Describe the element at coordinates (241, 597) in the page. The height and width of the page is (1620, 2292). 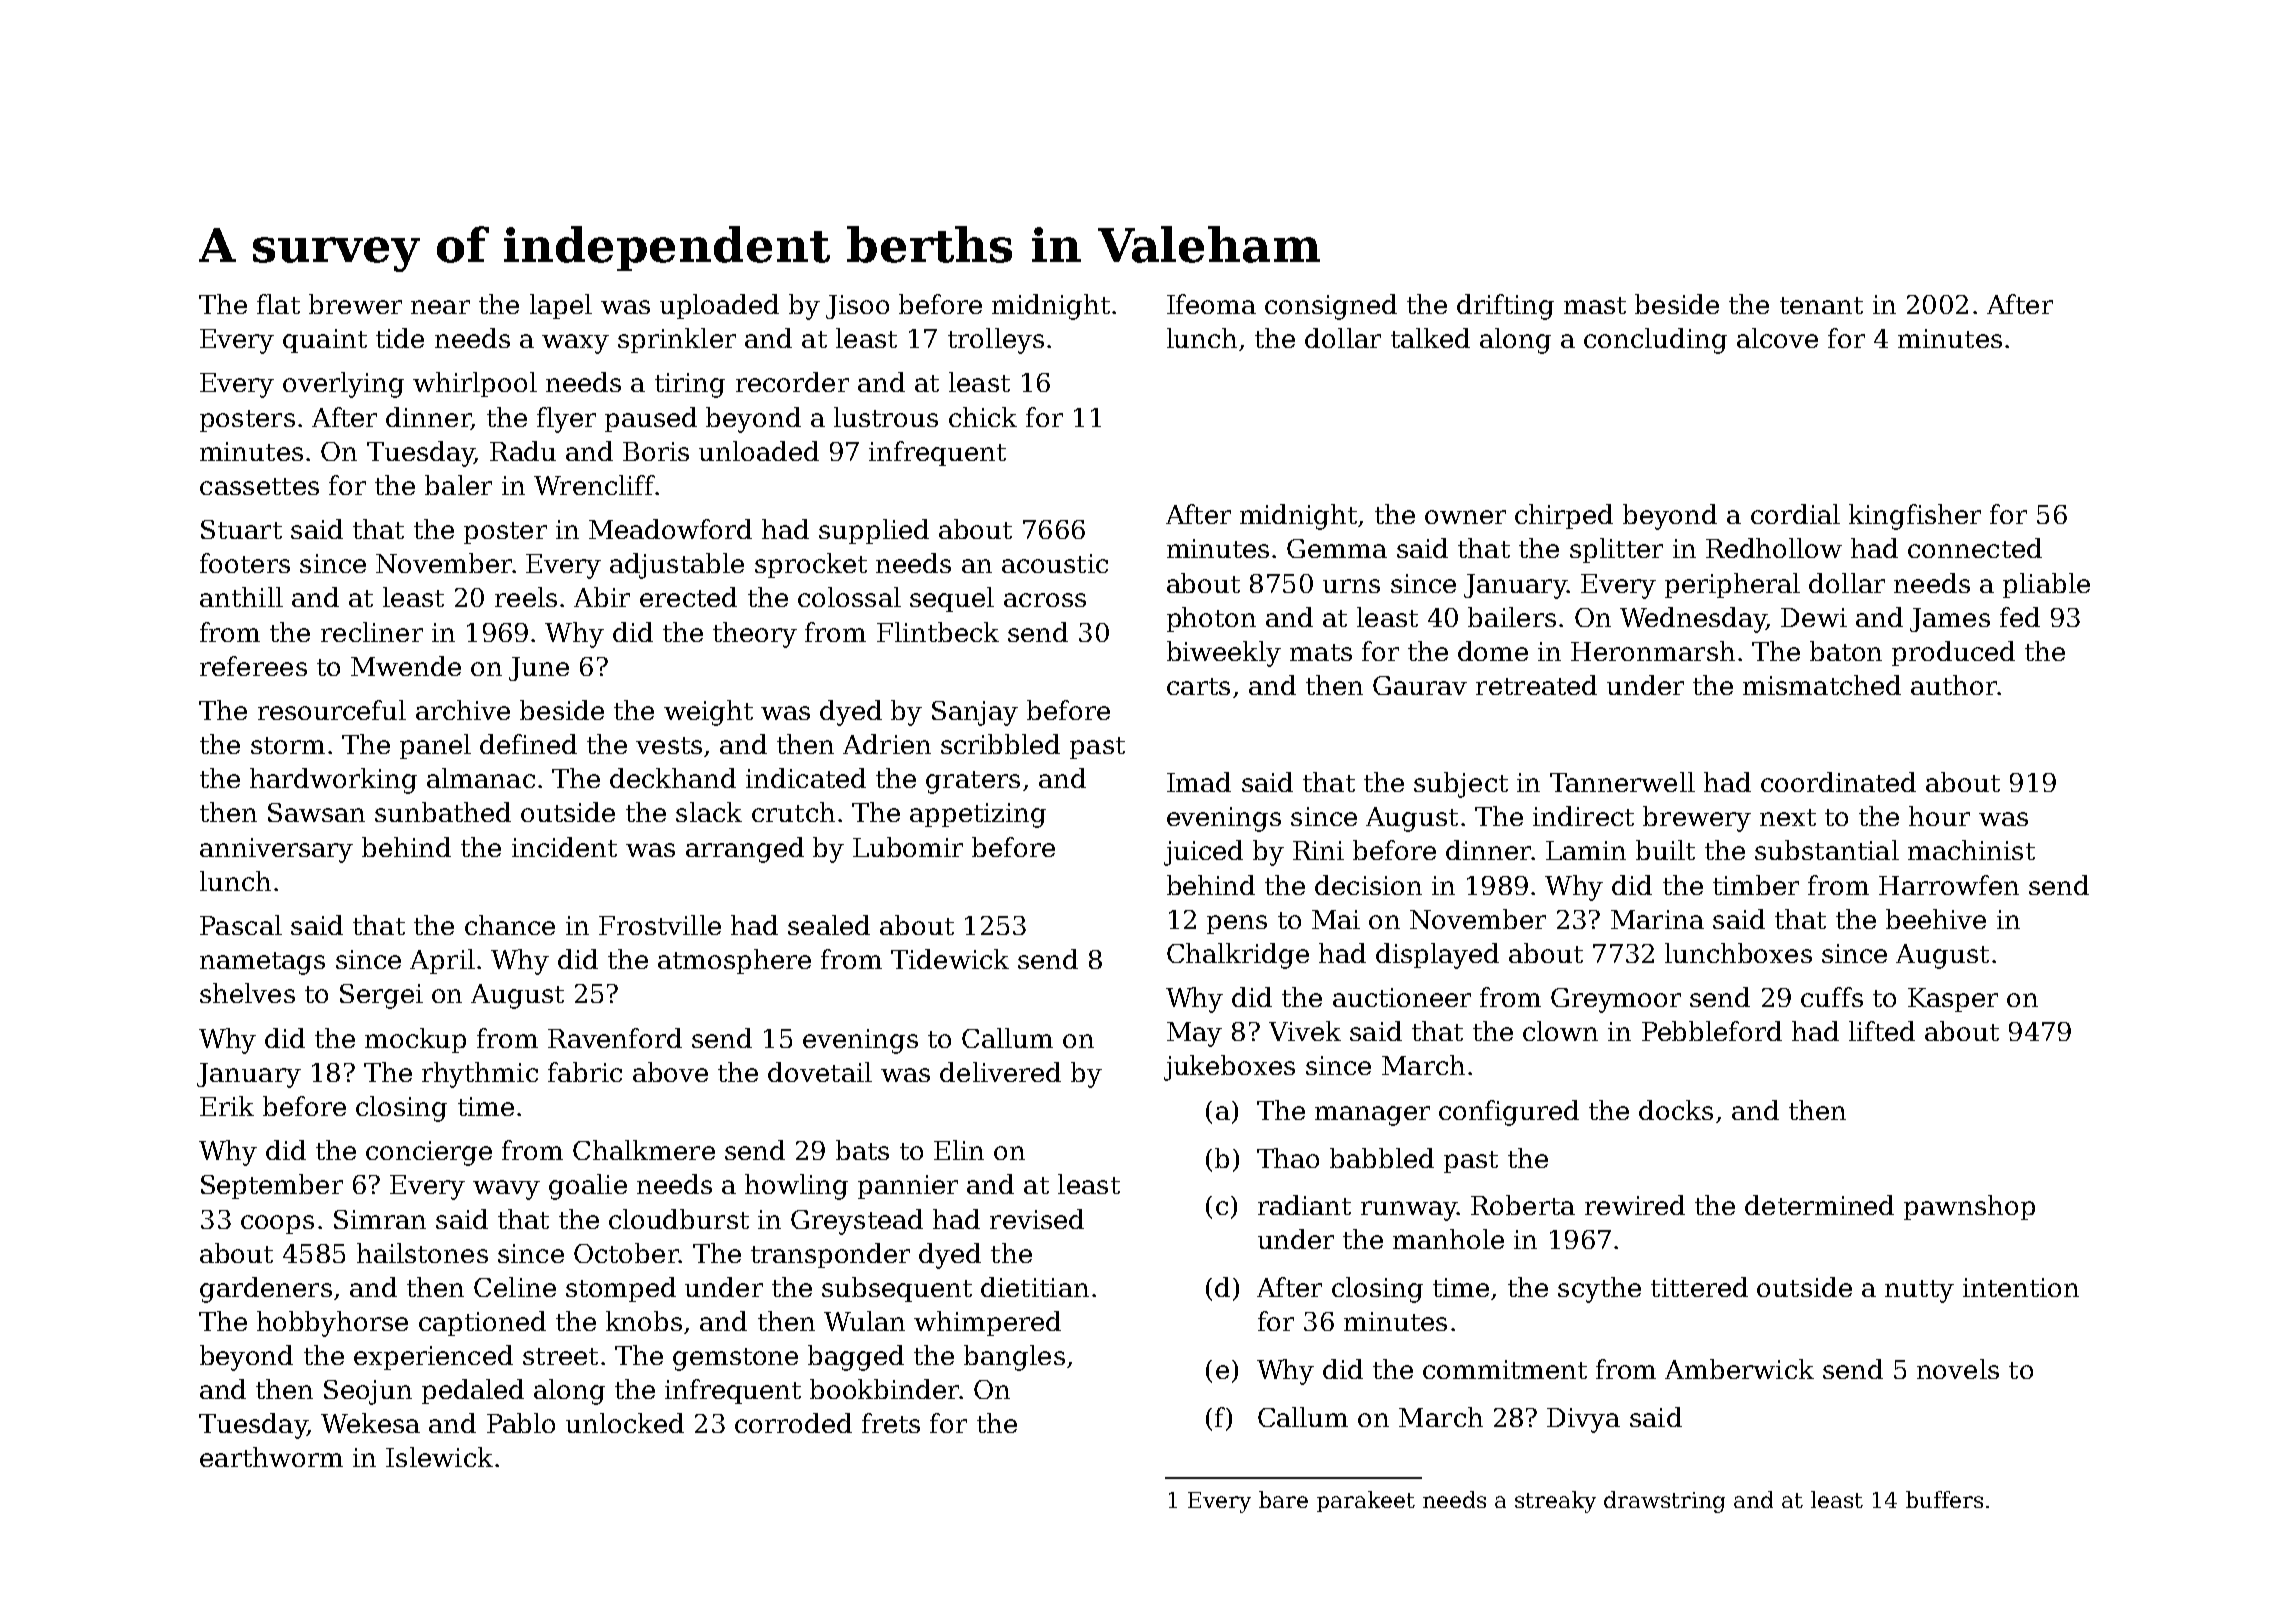
I see `anthill` at that location.
